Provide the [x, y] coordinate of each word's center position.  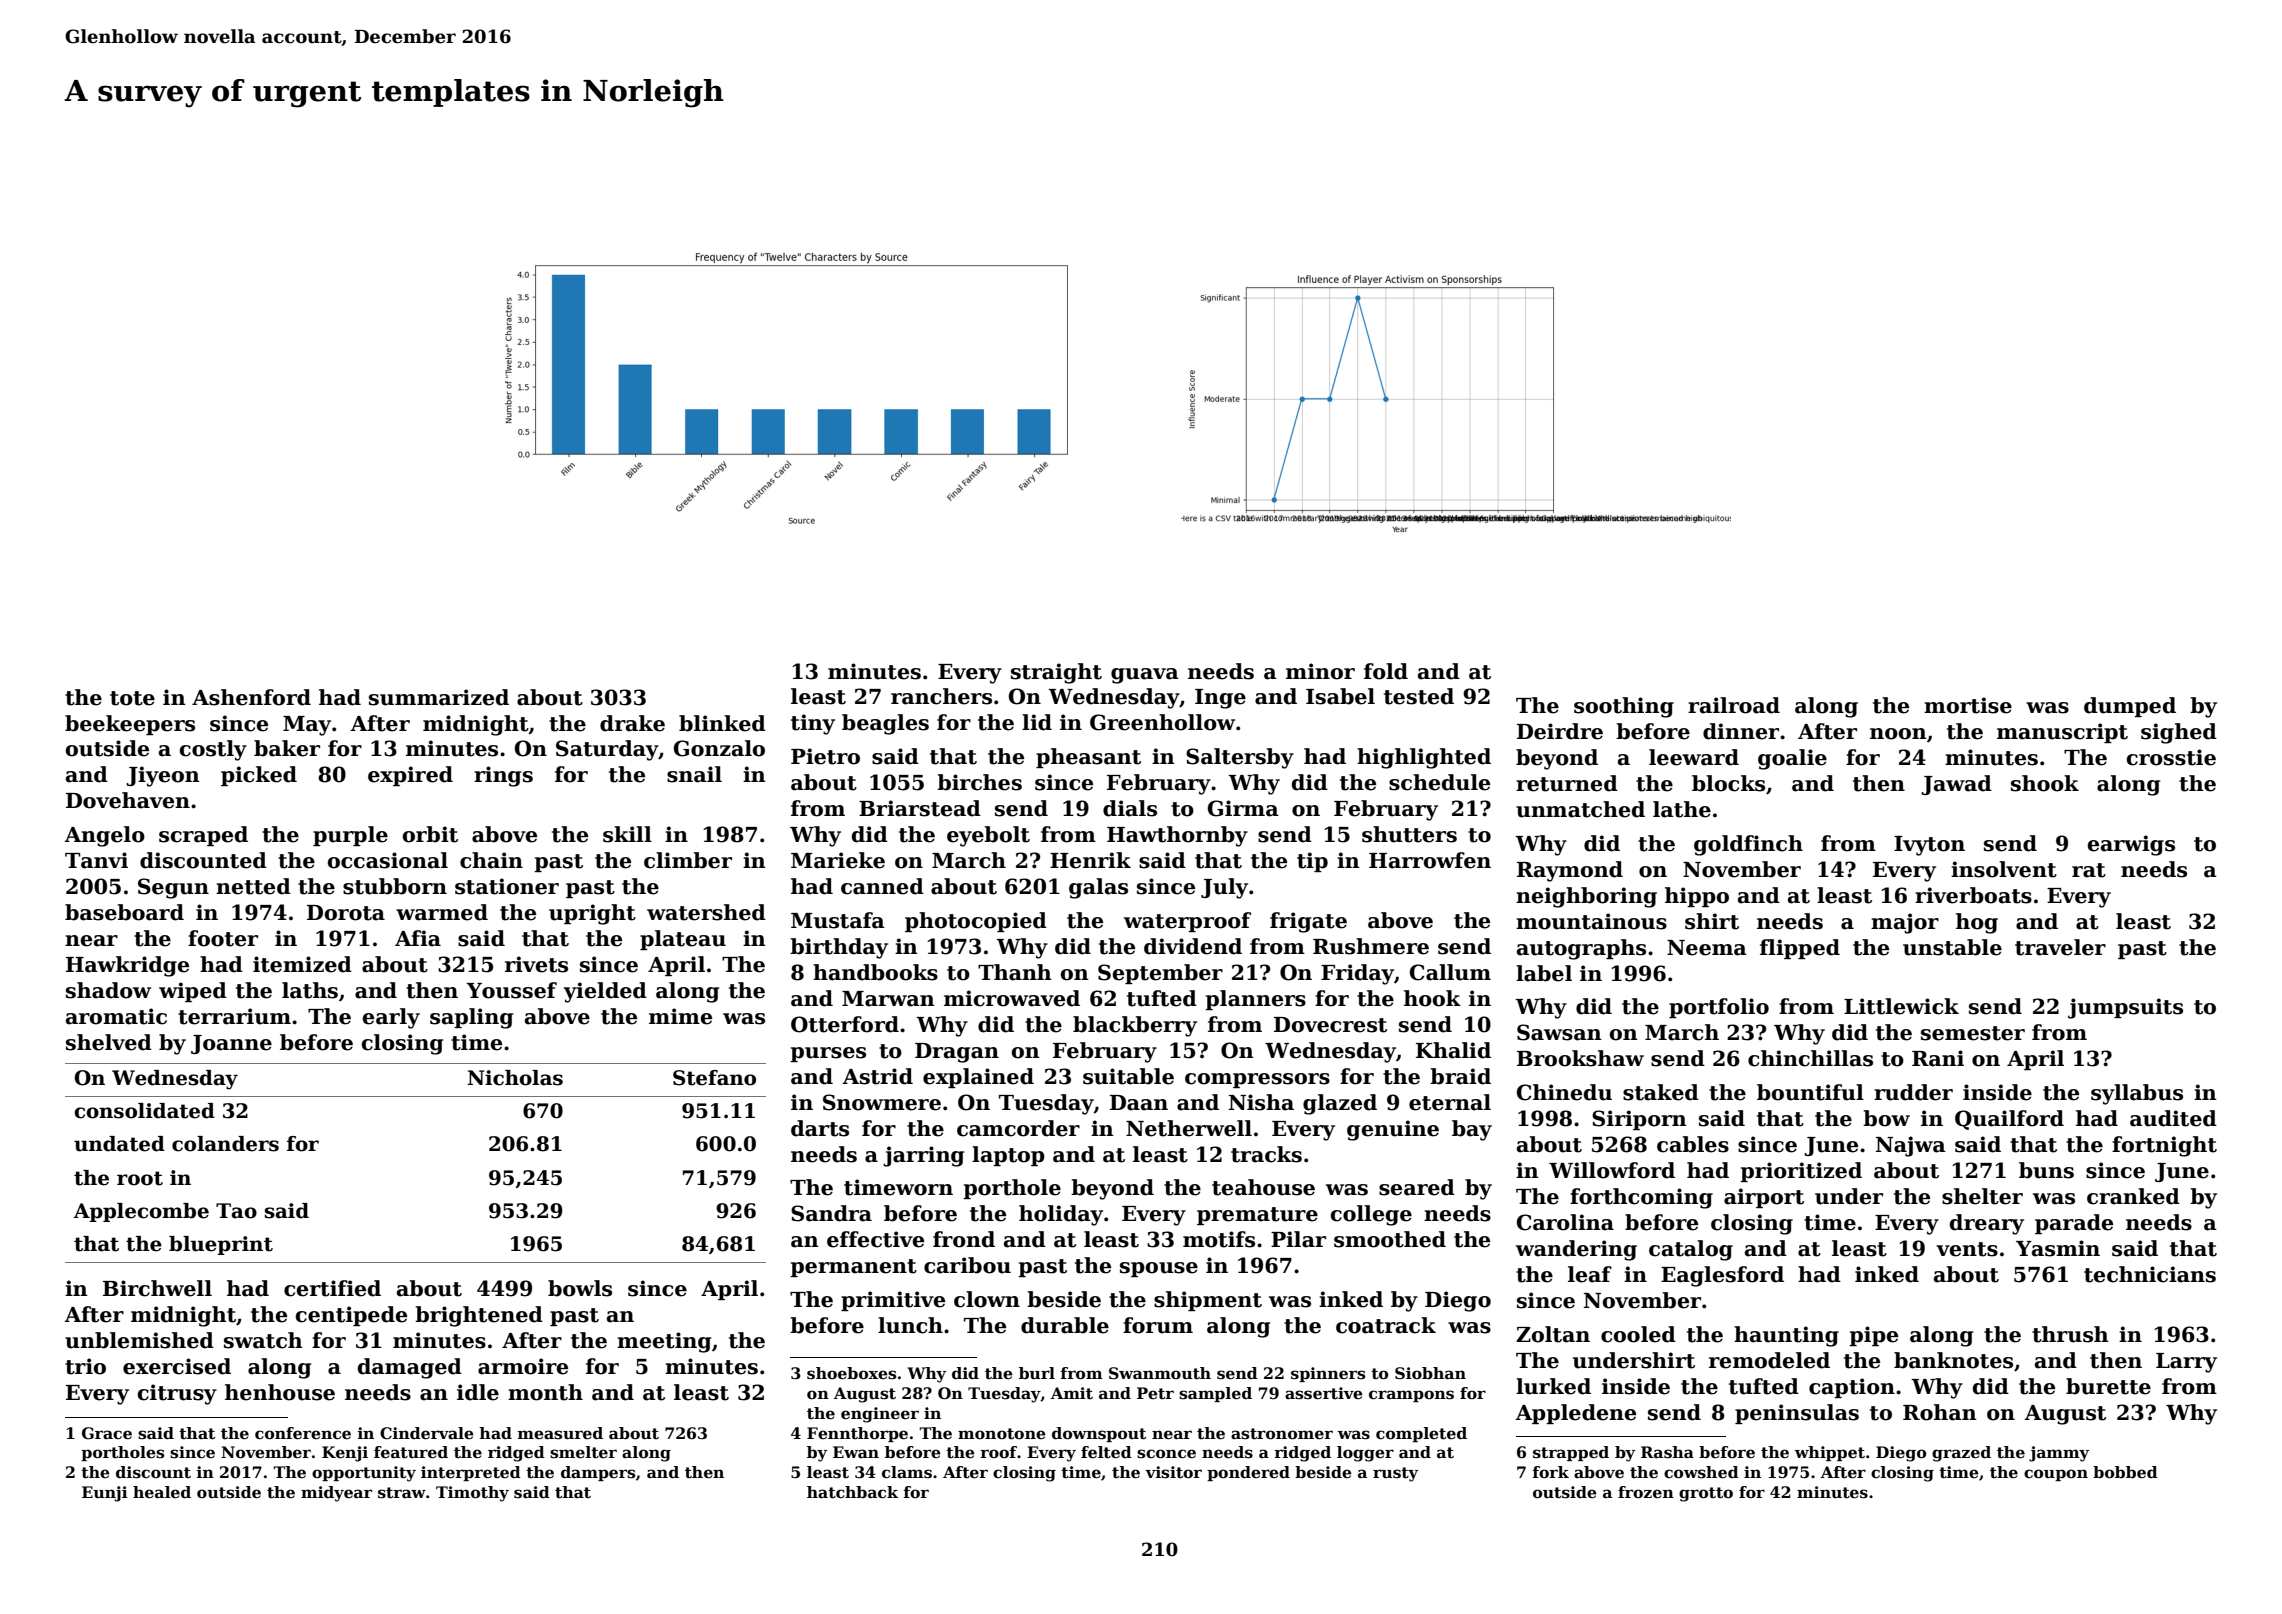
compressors [1257, 1080]
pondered [1248, 1473]
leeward [1694, 757]
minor [1320, 671]
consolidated [144, 1111]
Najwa [1911, 1146]
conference [303, 1433]
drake [632, 723]
